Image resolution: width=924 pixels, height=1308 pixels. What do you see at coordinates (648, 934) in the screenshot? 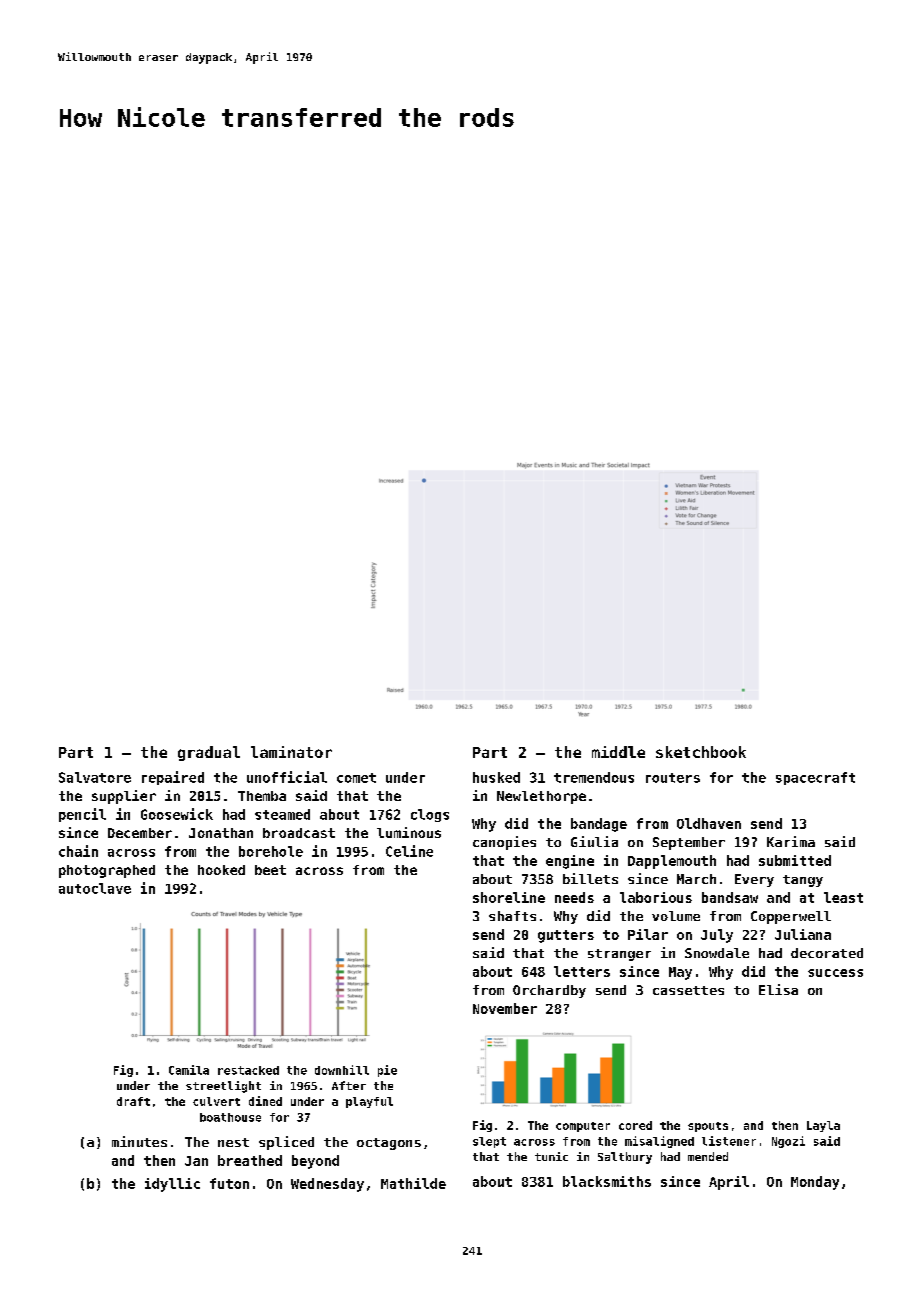
I see `Pilar` at bounding box center [648, 934].
